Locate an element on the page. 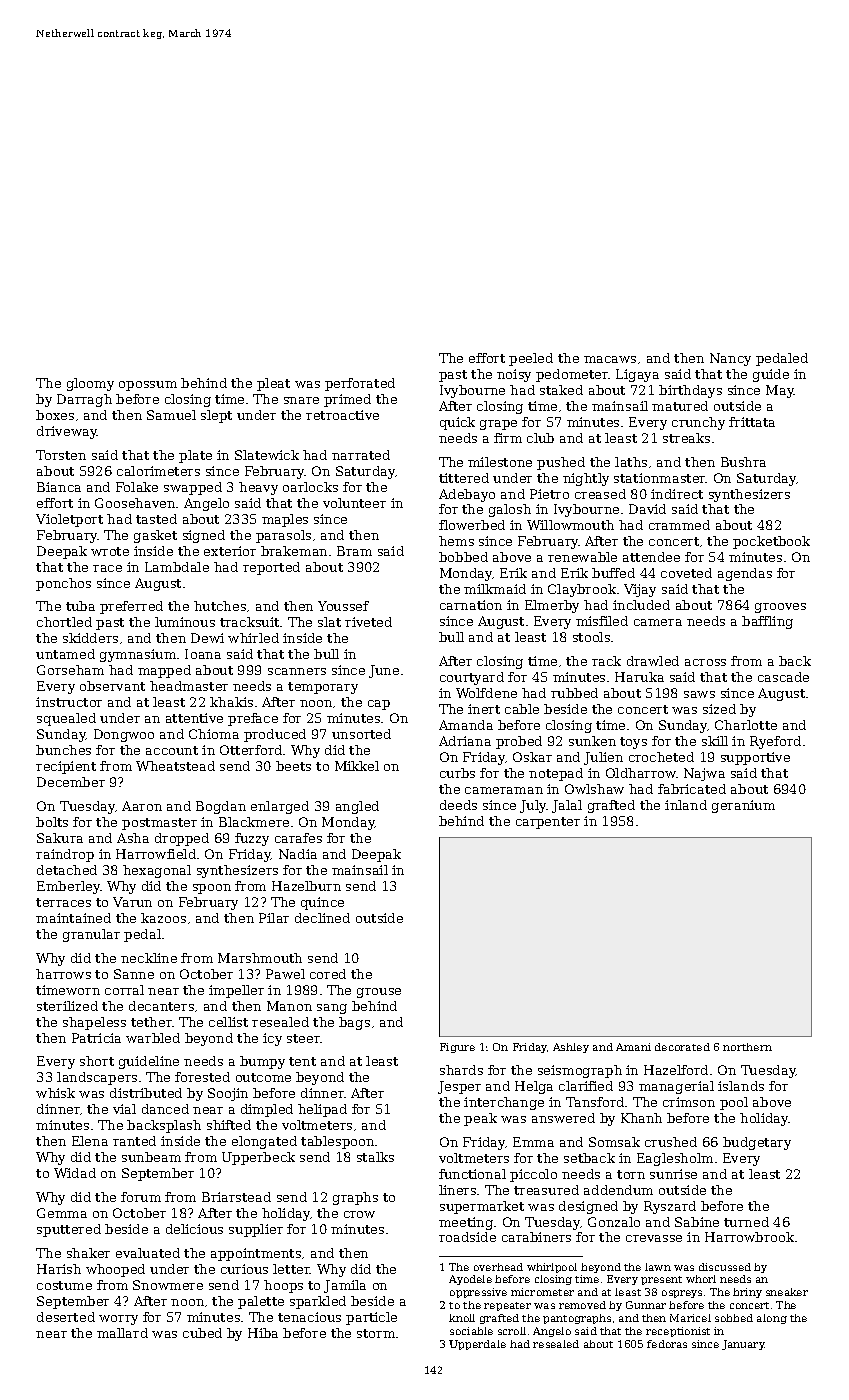  forum is located at coordinates (141, 1197).
